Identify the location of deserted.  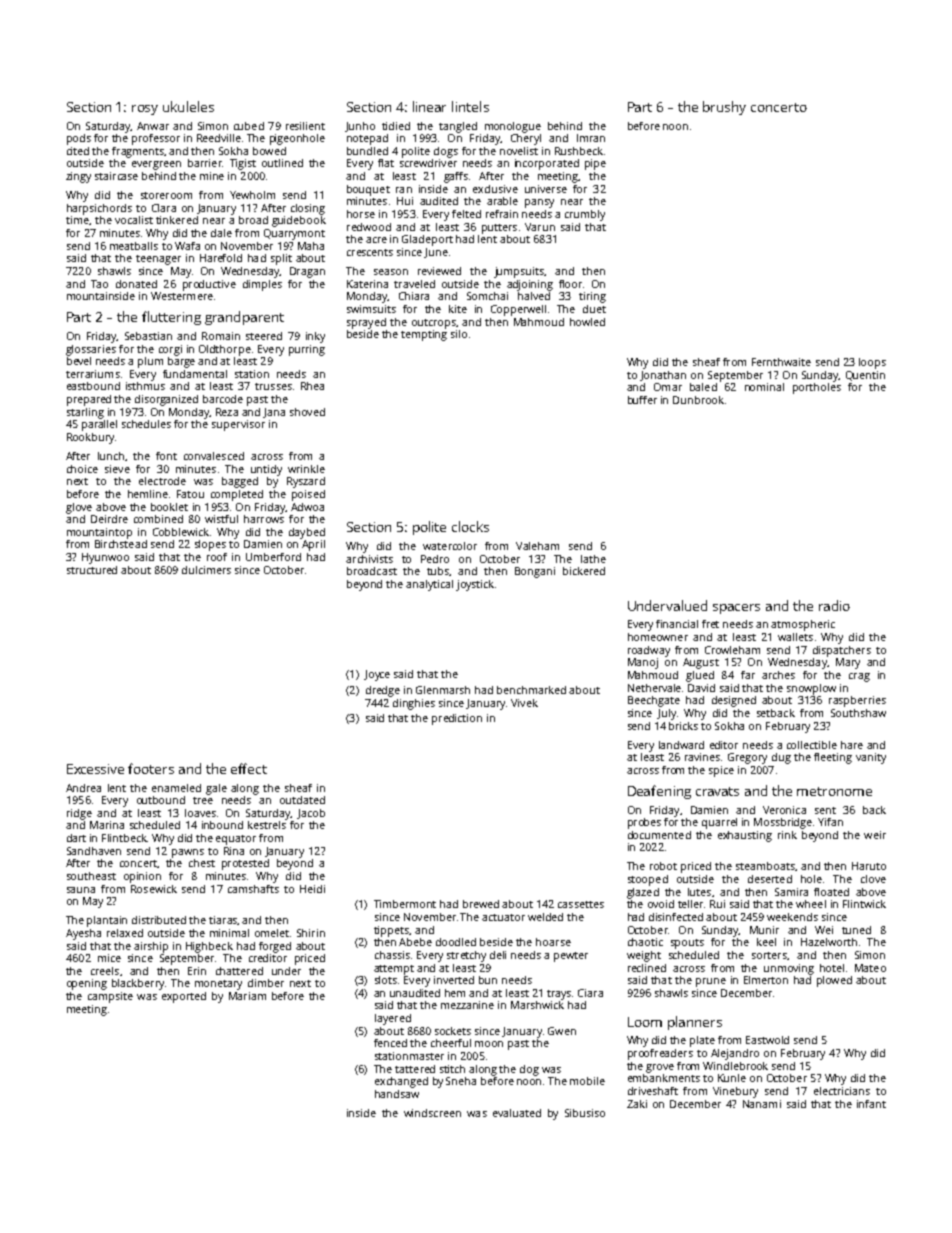
(770, 879).
